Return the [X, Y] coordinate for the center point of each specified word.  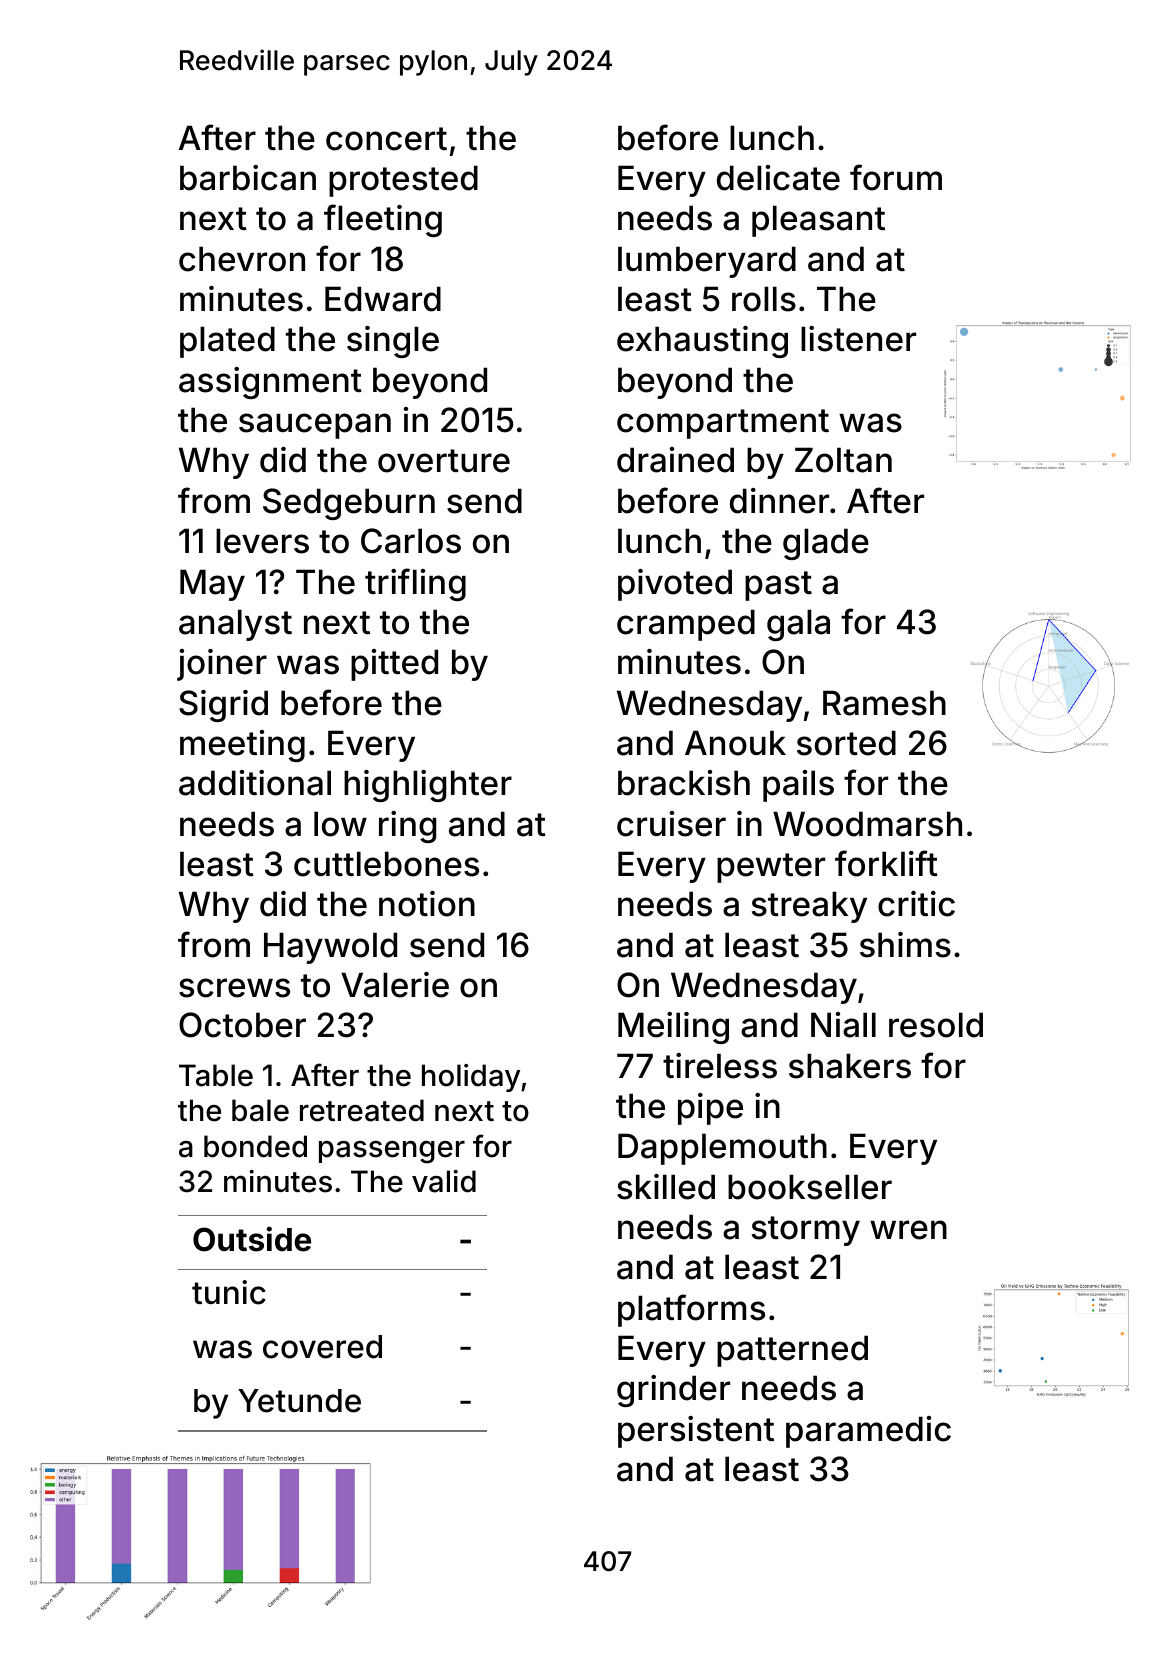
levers [262, 541]
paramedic [868, 1432]
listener [858, 339]
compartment [723, 424]
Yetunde [299, 1401]
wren [908, 1230]
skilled [666, 1187]
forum [896, 177]
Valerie [395, 985]
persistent [696, 1432]
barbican [248, 178]
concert [386, 139]
